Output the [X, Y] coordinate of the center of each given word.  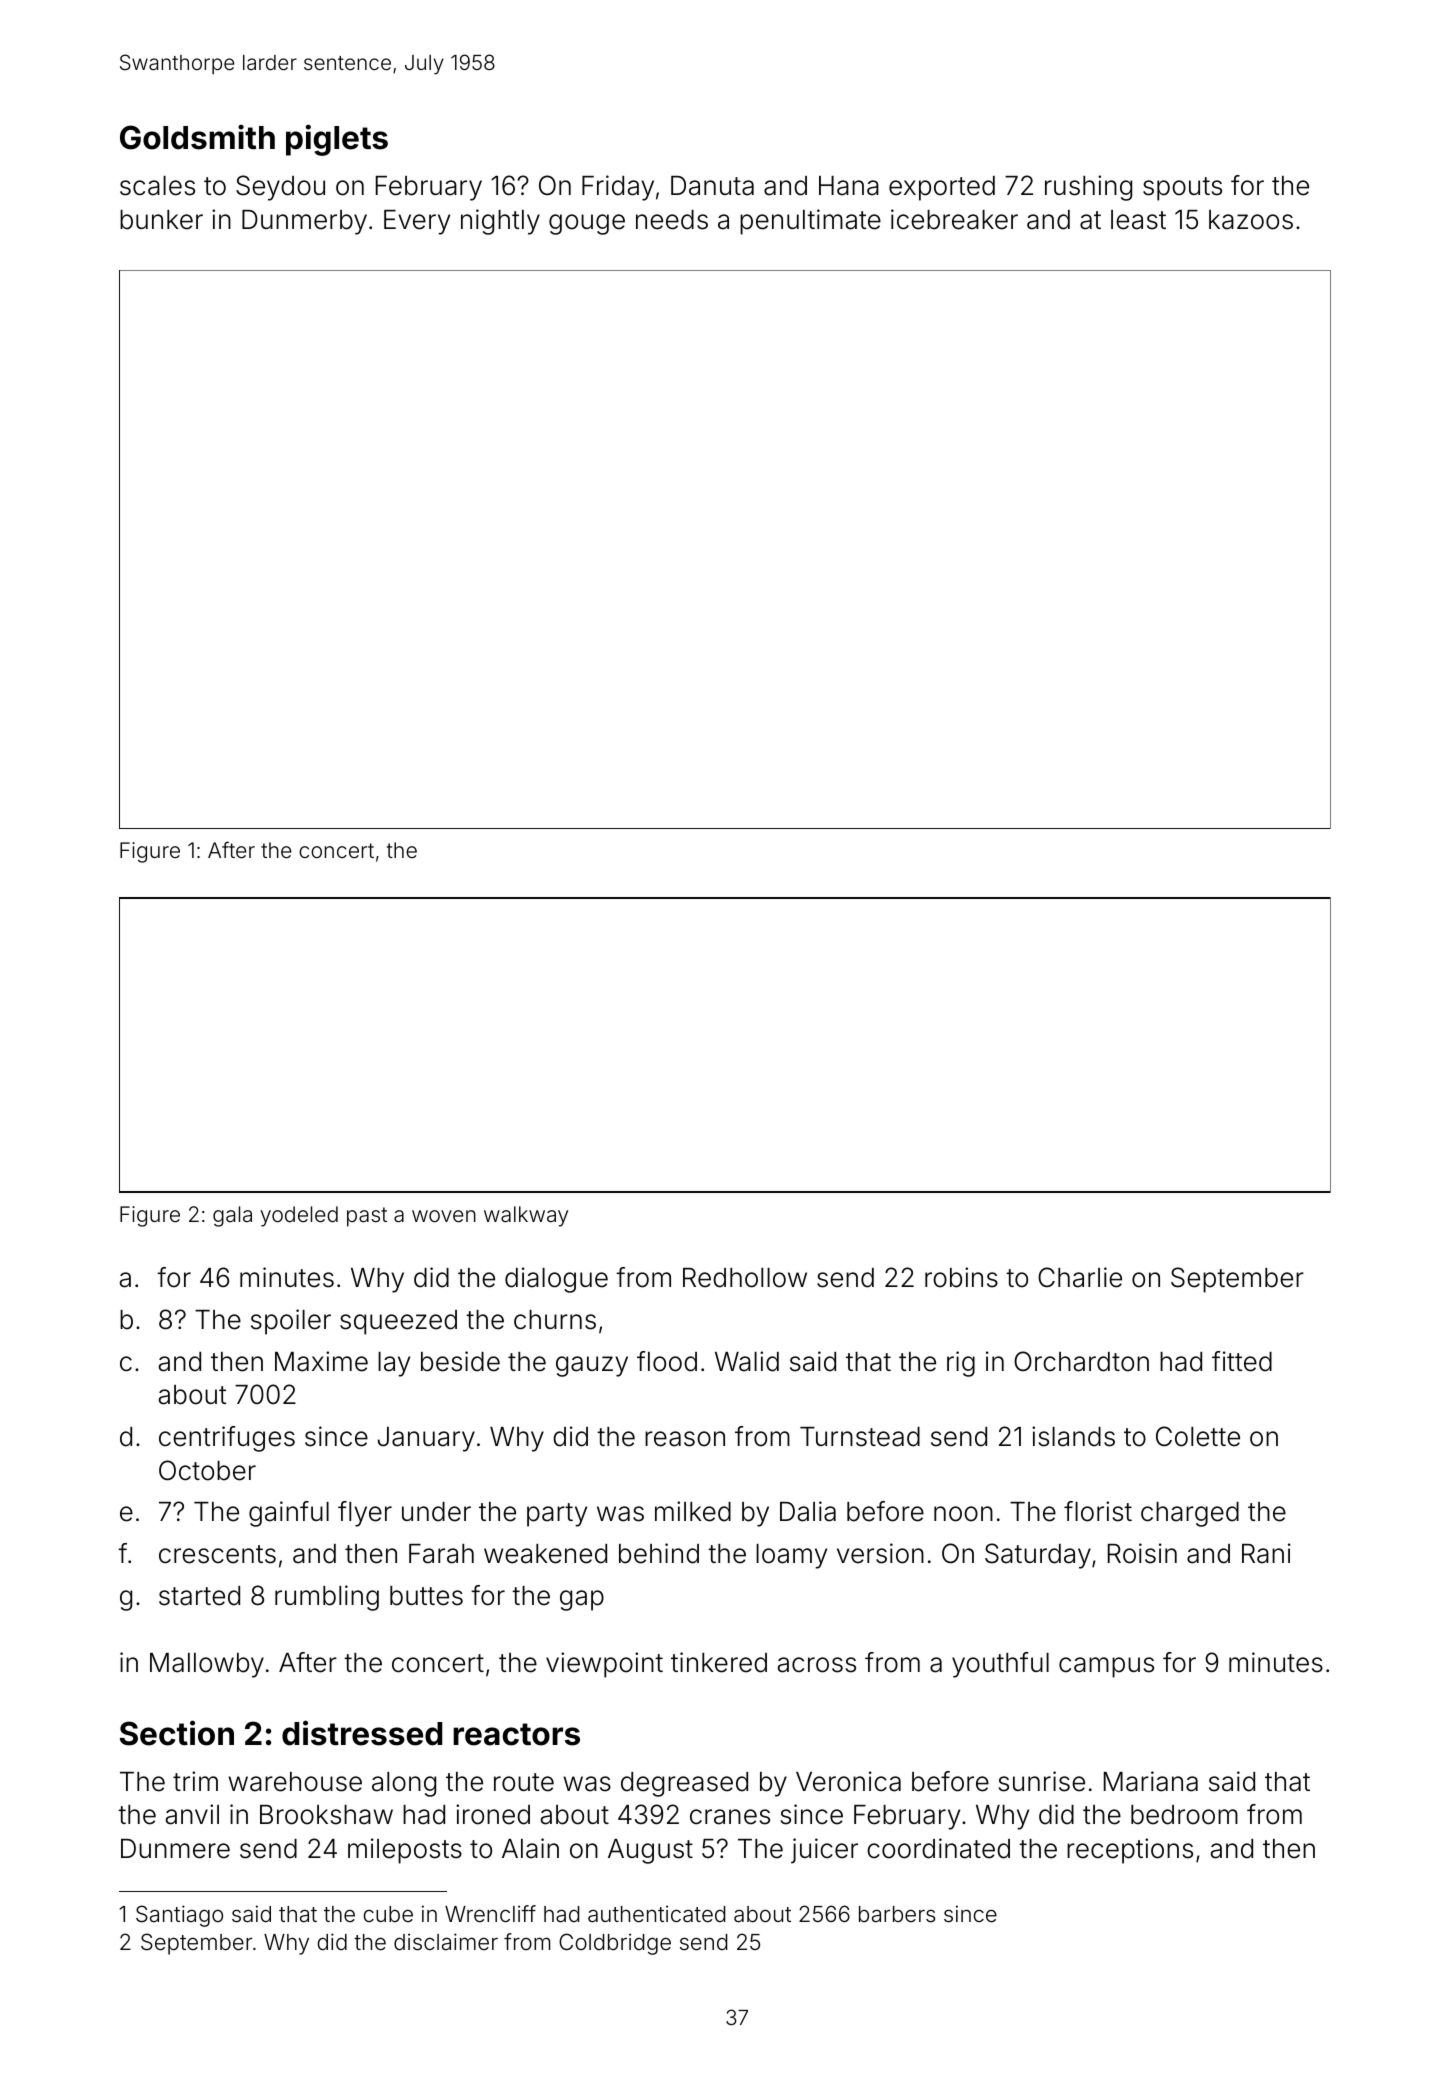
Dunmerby [304, 222]
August [650, 1851]
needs [672, 220]
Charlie [1080, 1277]
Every [417, 222]
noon [963, 1514]
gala [232, 1216]
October [207, 1470]
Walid [747, 1361]
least [1138, 220]
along [404, 1784]
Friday [618, 188]
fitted [1242, 1361]
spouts [1182, 189]
